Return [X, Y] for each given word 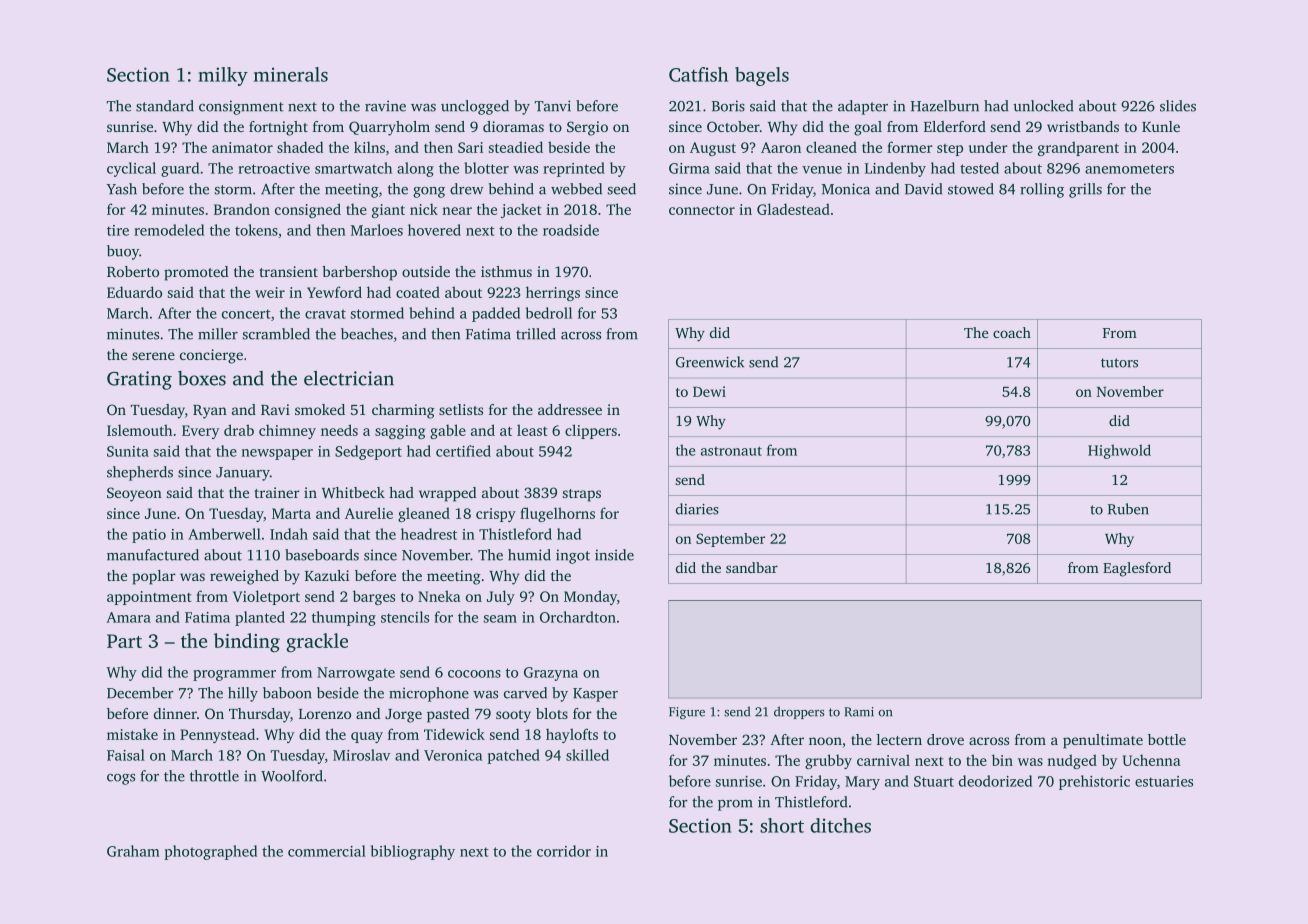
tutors [1119, 363]
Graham [133, 851]
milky [223, 76]
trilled [536, 334]
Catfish [698, 74]
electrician [349, 378]
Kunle [1161, 126]
